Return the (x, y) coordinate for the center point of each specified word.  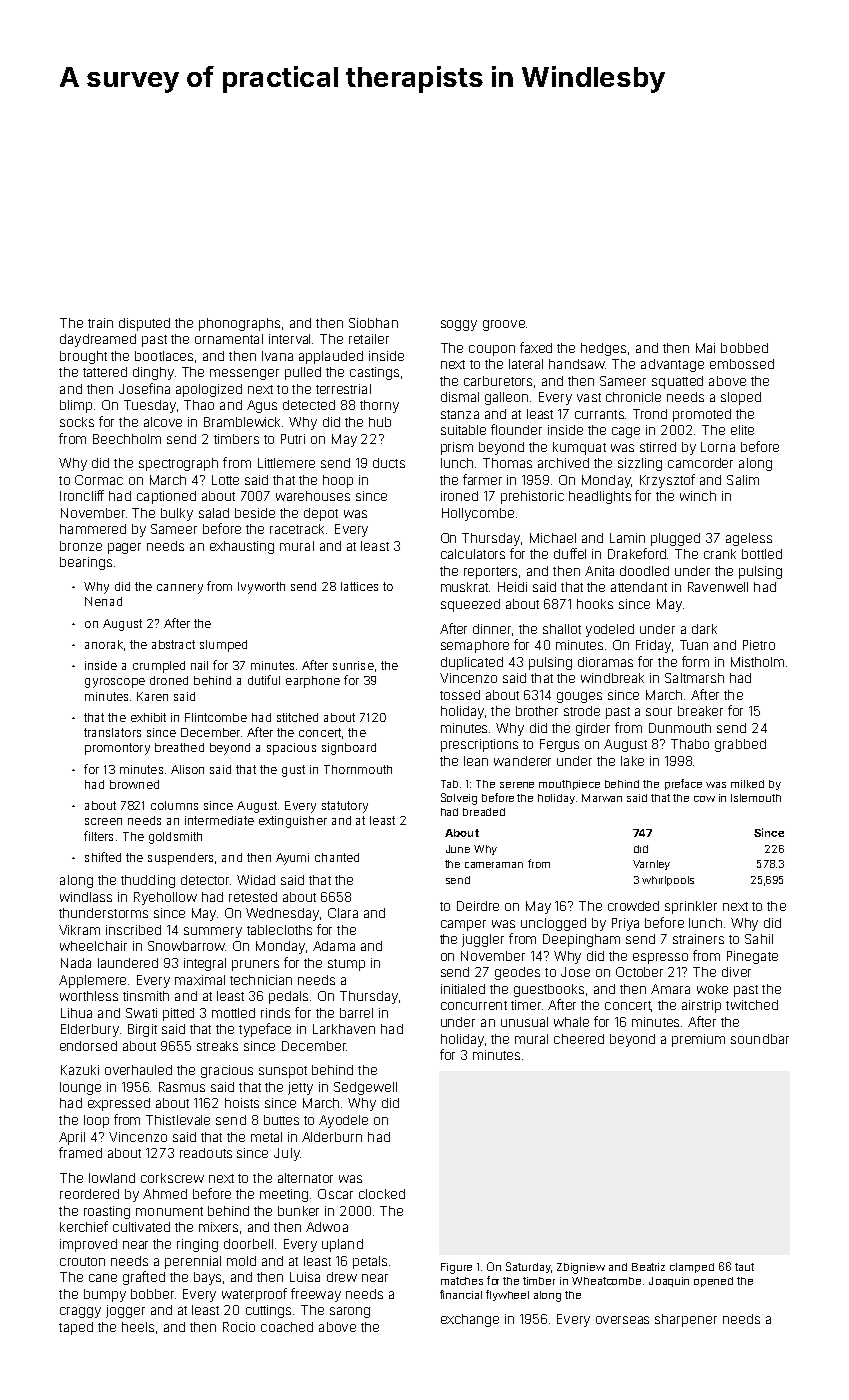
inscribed (133, 930)
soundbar (760, 1039)
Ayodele (343, 1121)
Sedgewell (365, 1088)
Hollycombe (478, 514)
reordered (89, 1194)
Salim (743, 480)
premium (698, 1040)
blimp (76, 406)
